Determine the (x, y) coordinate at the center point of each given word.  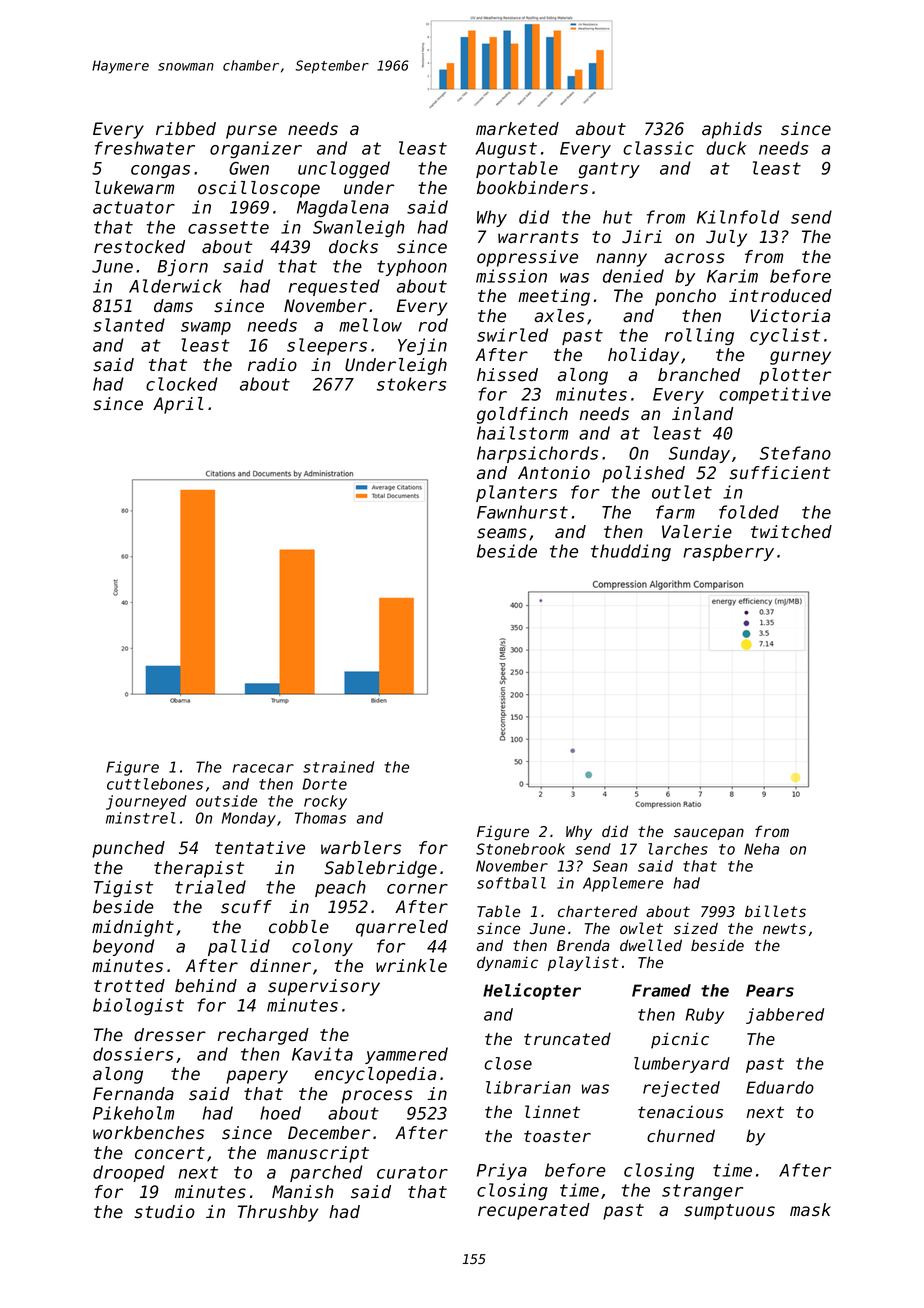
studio (164, 1212)
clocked (182, 384)
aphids (732, 130)
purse (251, 132)
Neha (761, 849)
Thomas (320, 818)
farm (675, 512)
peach (340, 888)
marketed (517, 129)
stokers (411, 384)
